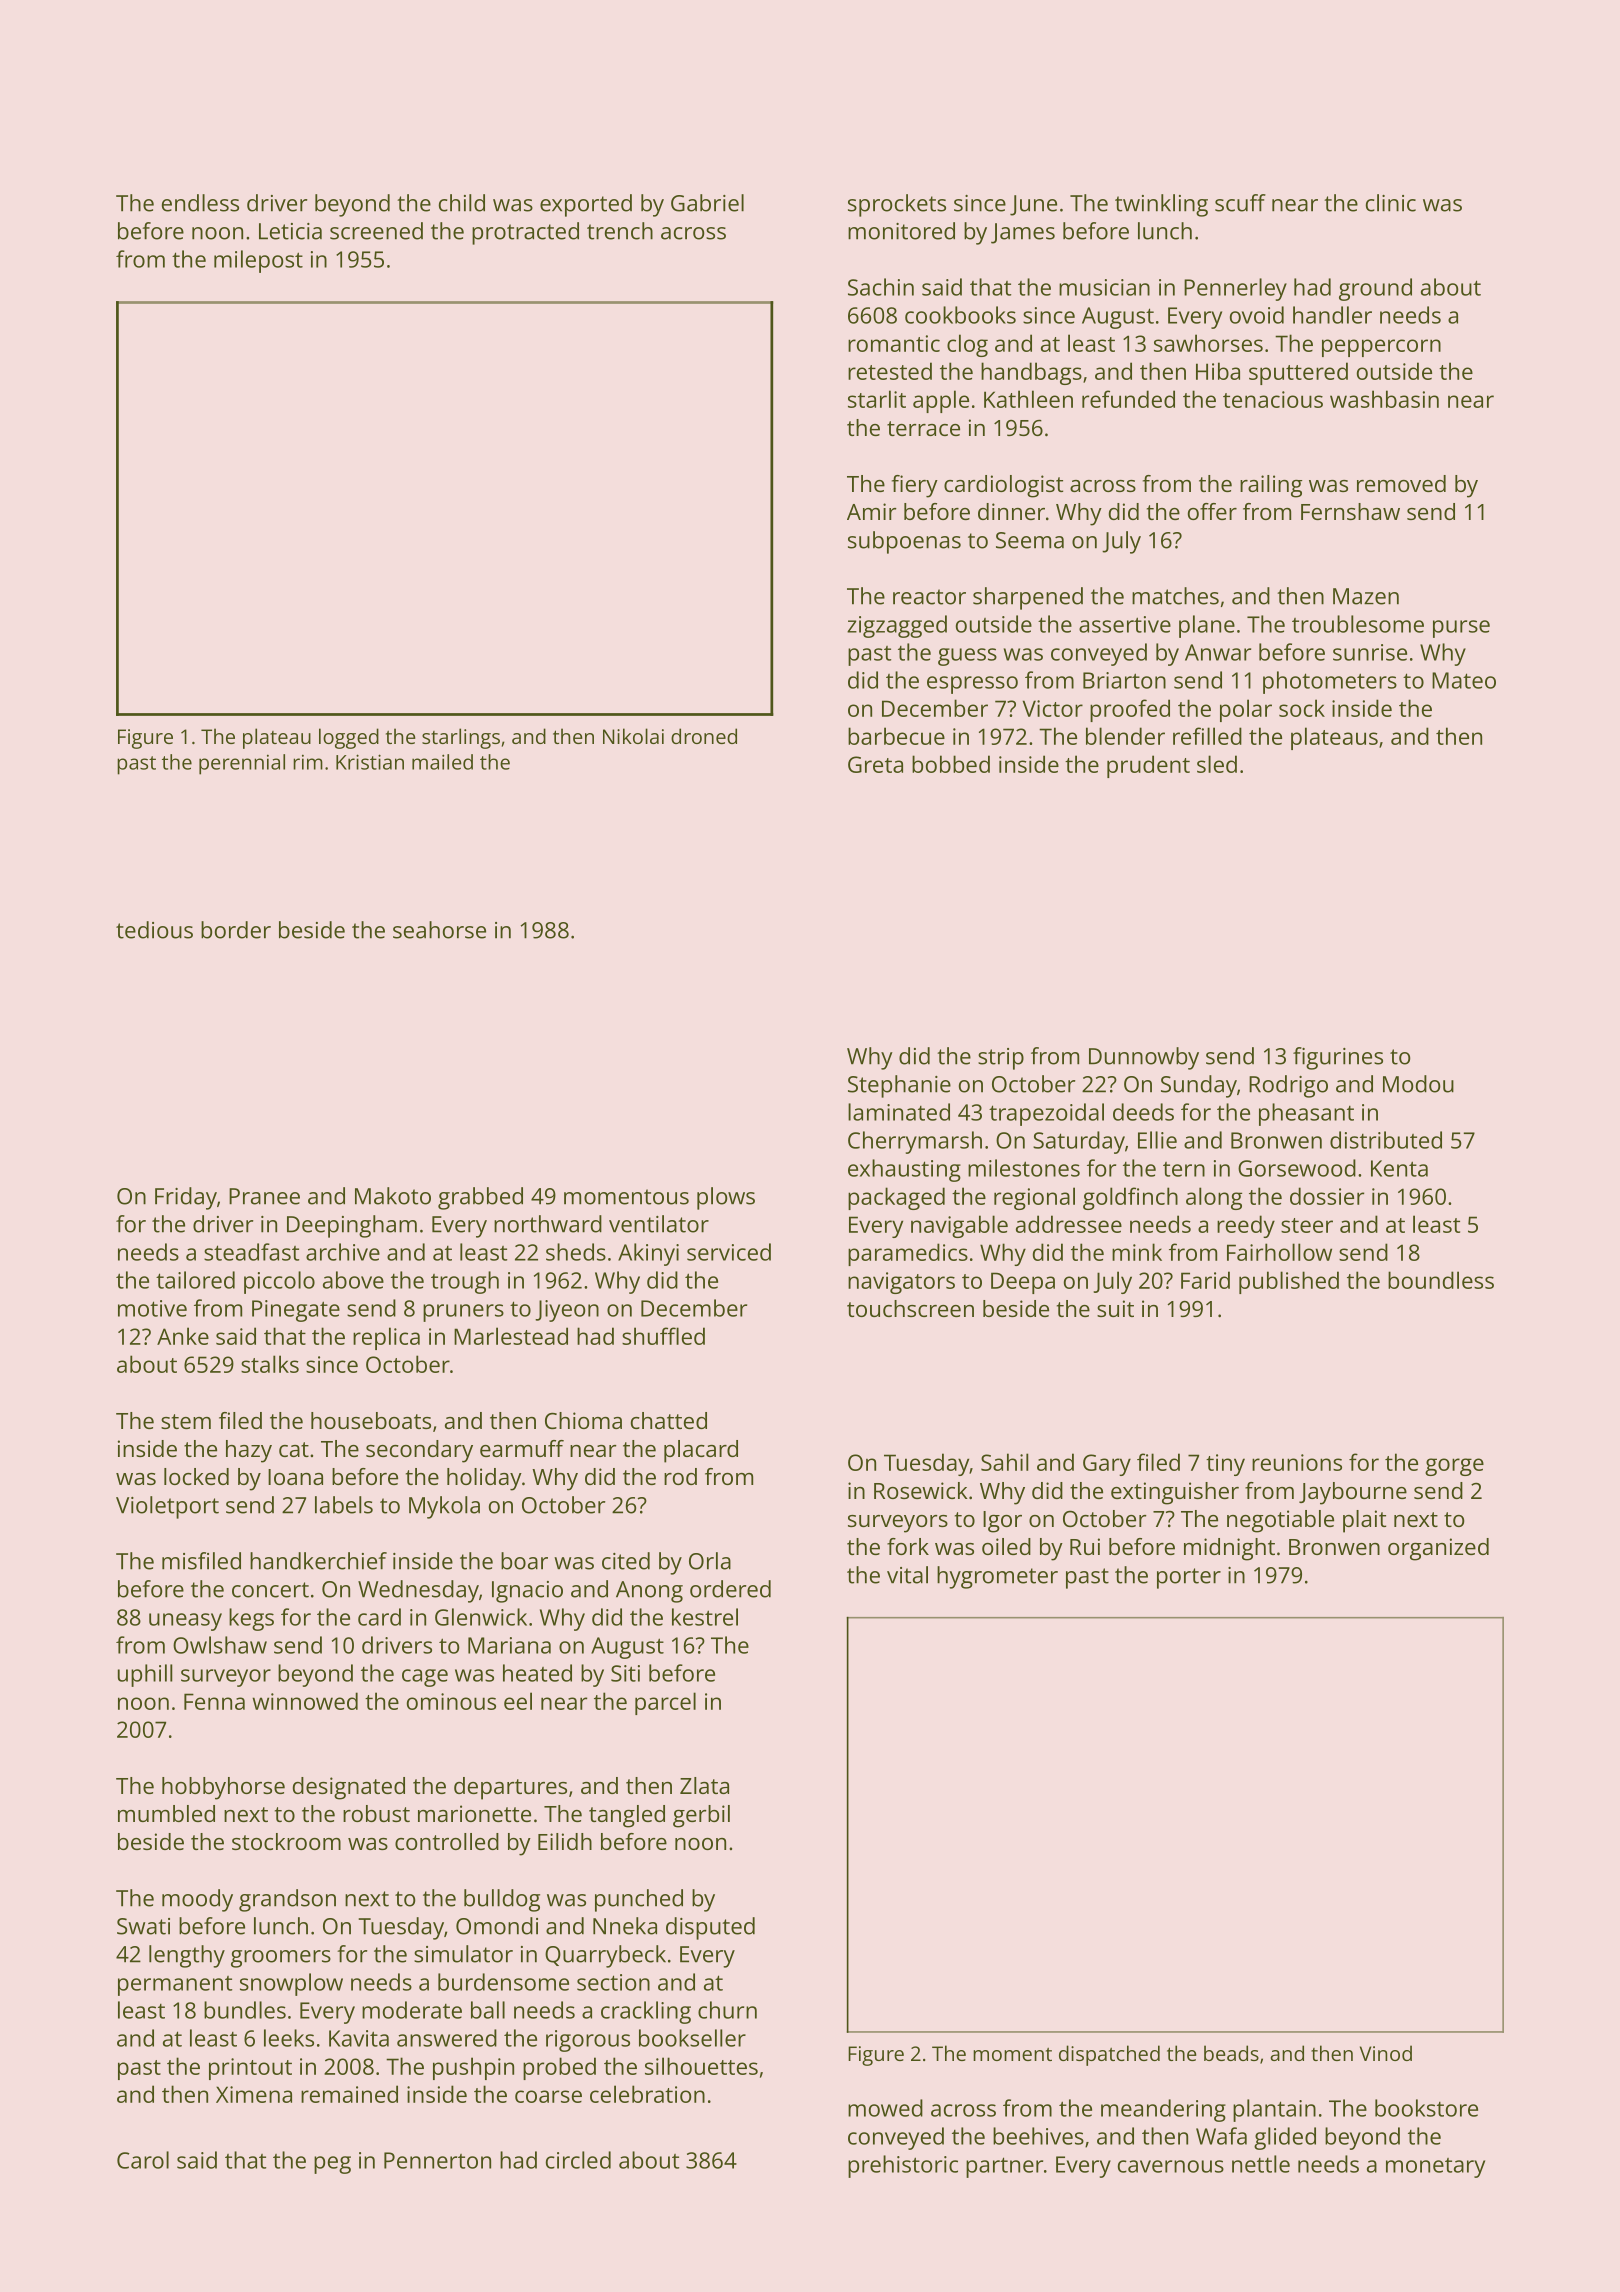  I want to click on child, so click(462, 203).
